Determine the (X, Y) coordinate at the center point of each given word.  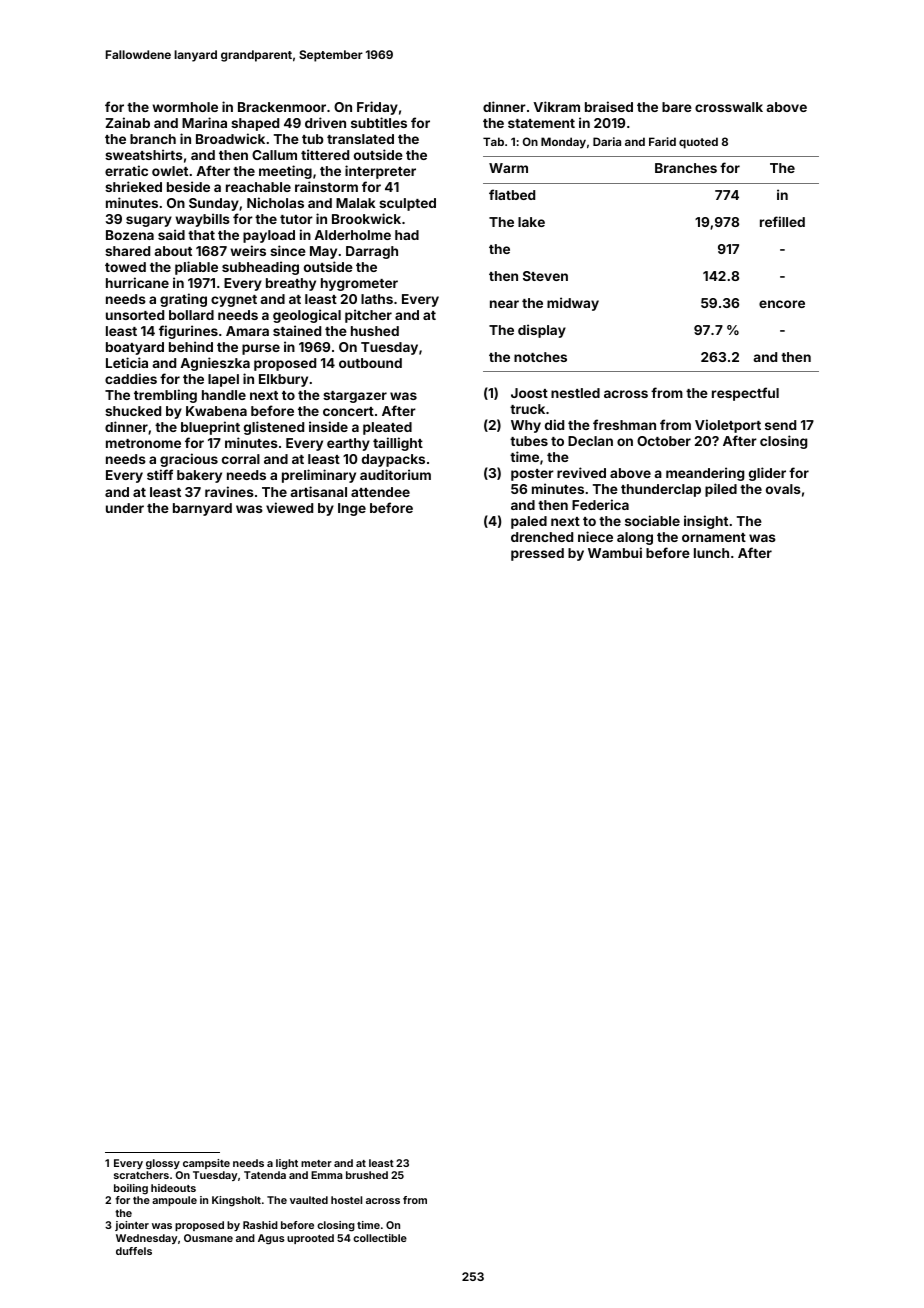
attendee (380, 492)
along (635, 538)
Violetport (728, 426)
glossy (163, 1164)
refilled (782, 221)
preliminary (319, 476)
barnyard (202, 509)
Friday (377, 108)
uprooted (310, 1239)
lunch (711, 553)
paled (529, 522)
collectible (380, 1238)
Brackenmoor (282, 107)
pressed (537, 554)
